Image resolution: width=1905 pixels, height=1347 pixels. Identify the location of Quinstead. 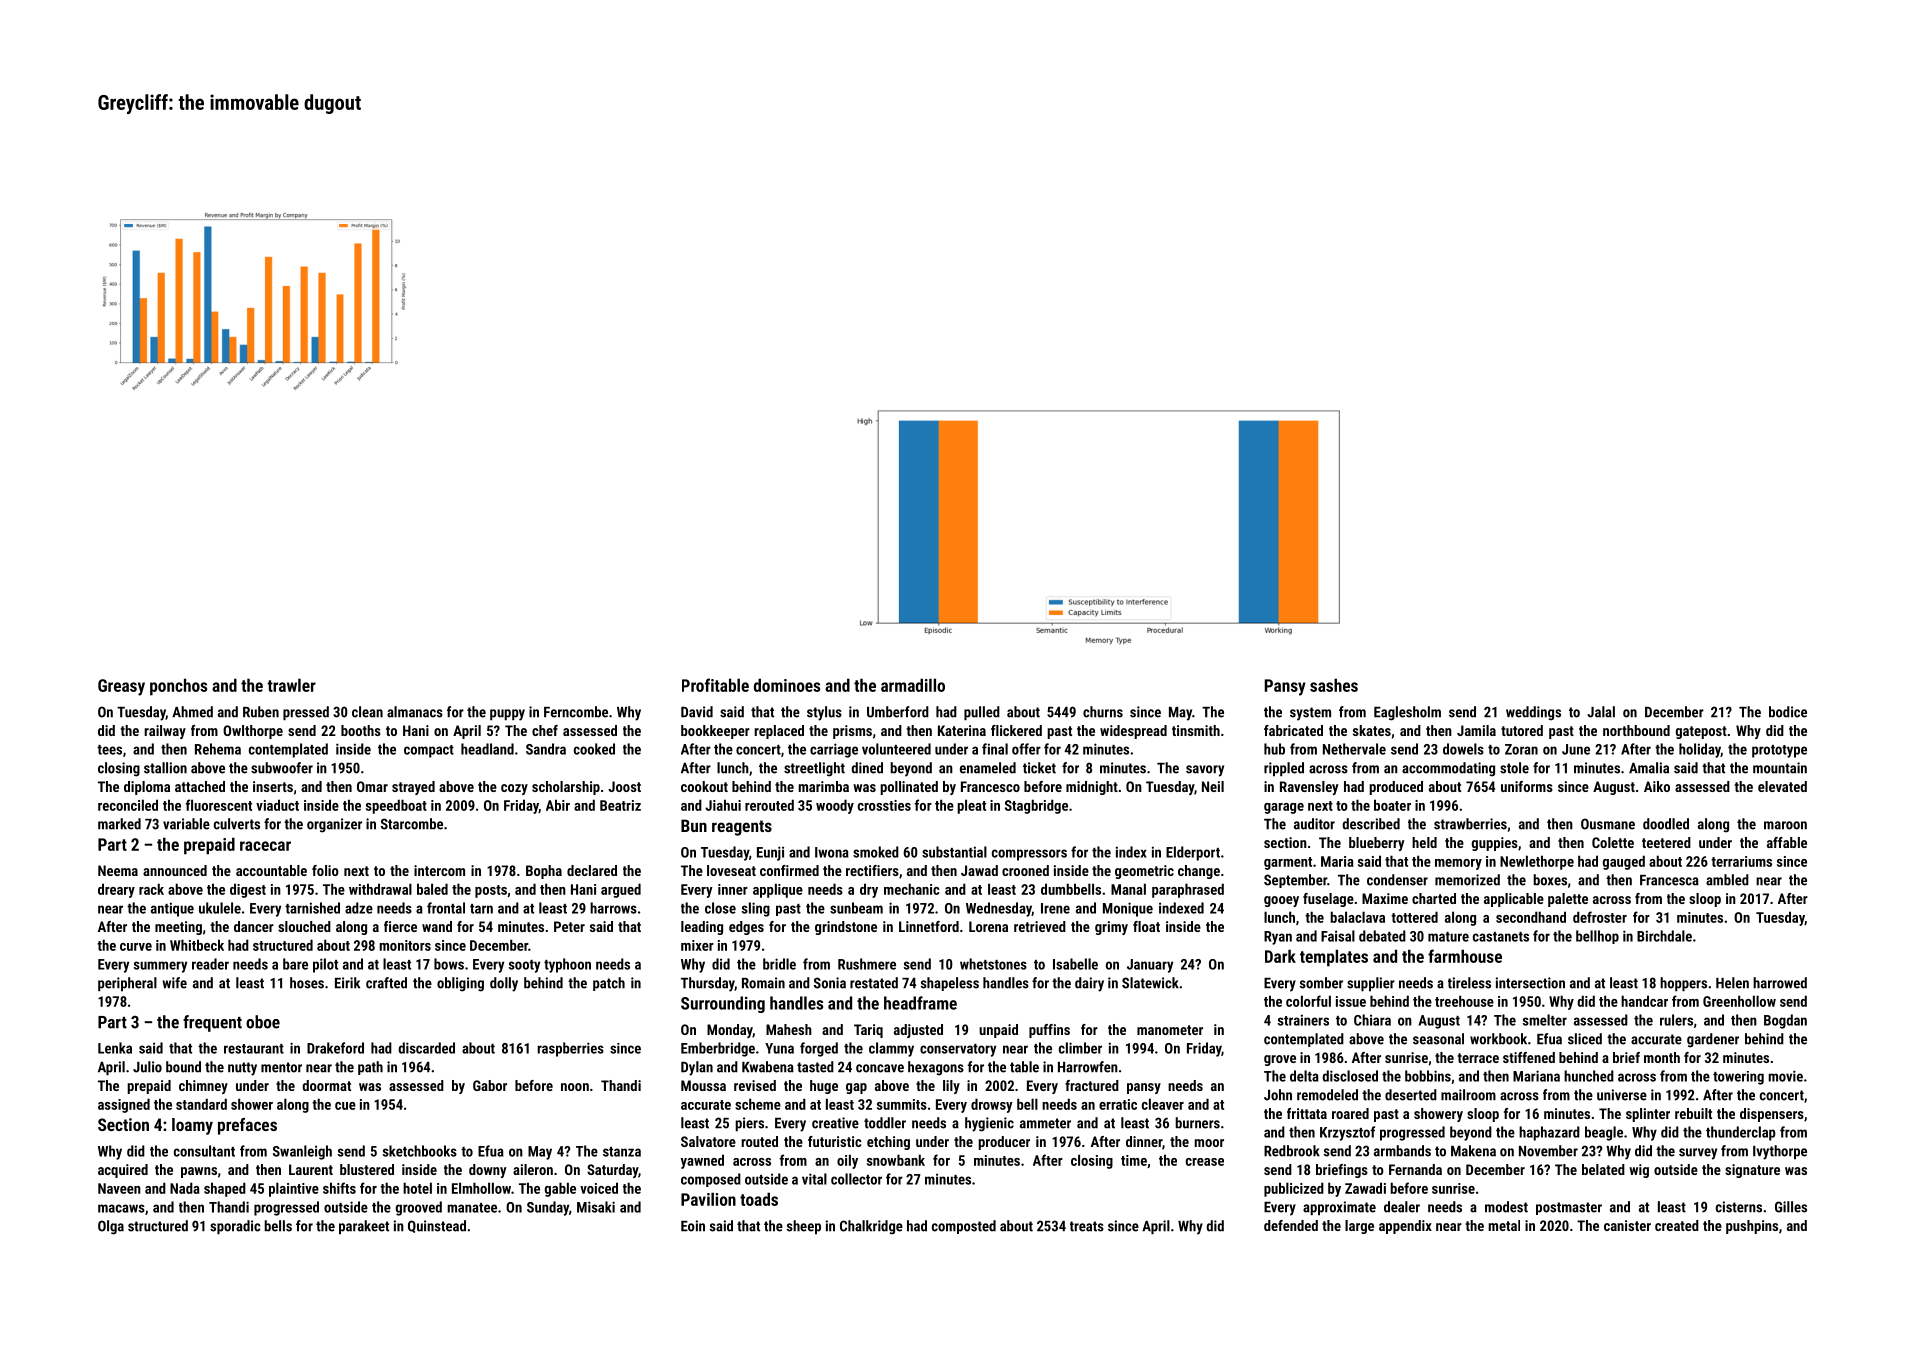
(437, 1226).
